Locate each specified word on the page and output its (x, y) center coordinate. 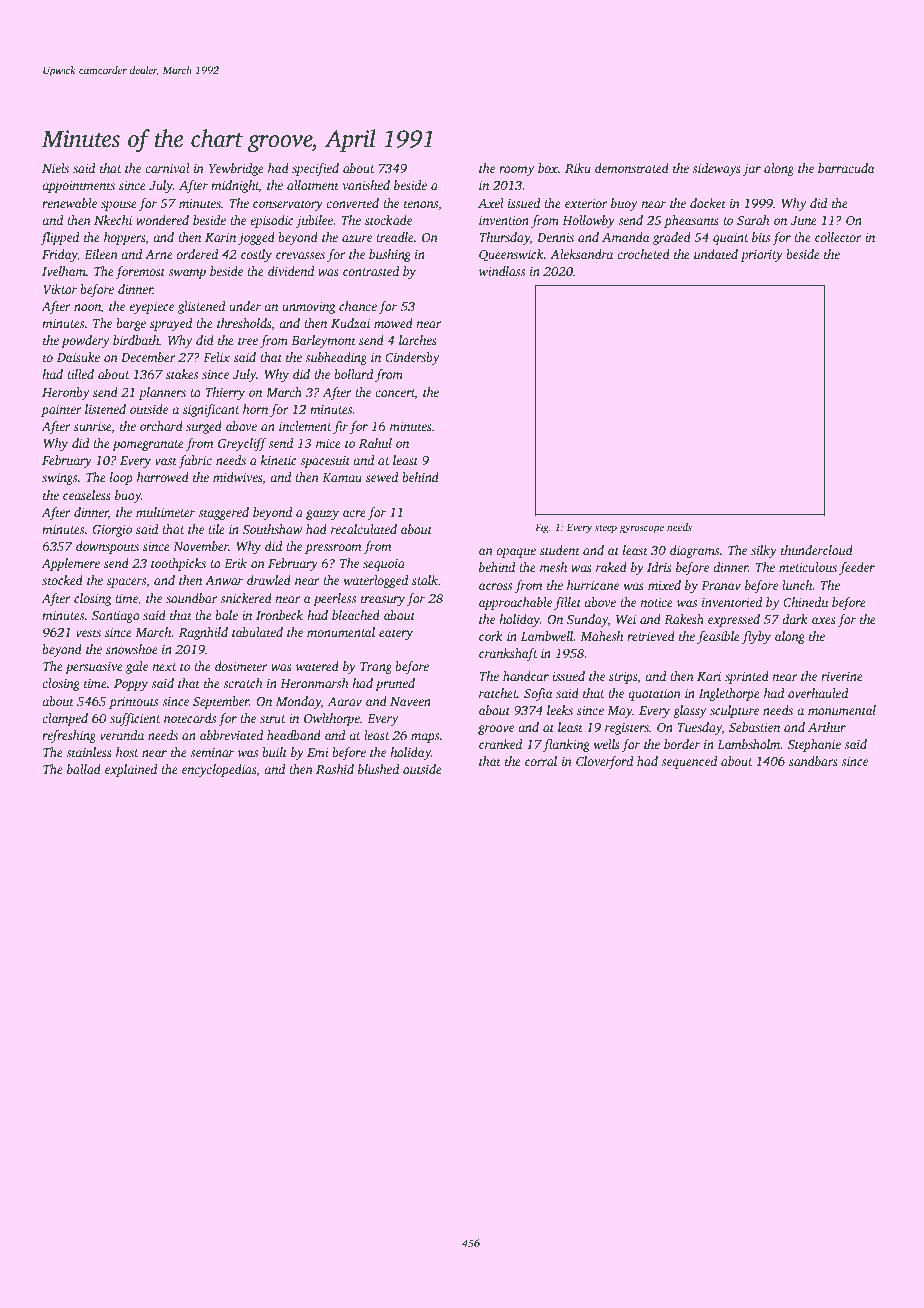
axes (824, 620)
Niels (55, 168)
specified (315, 169)
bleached (356, 615)
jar (752, 170)
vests (88, 633)
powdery (85, 341)
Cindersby (412, 358)
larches (418, 340)
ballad (84, 769)
